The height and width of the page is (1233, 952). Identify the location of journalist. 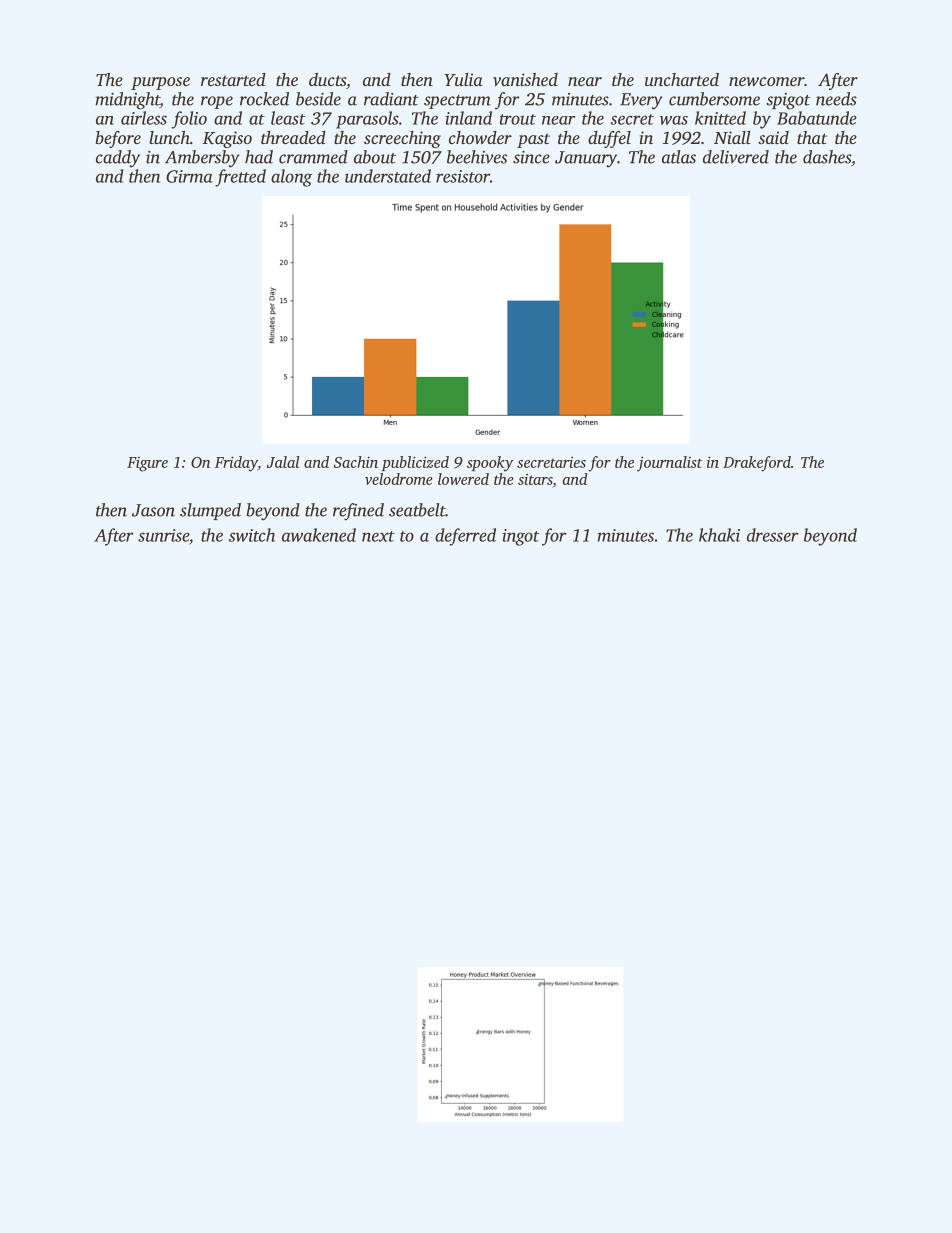
(669, 464).
